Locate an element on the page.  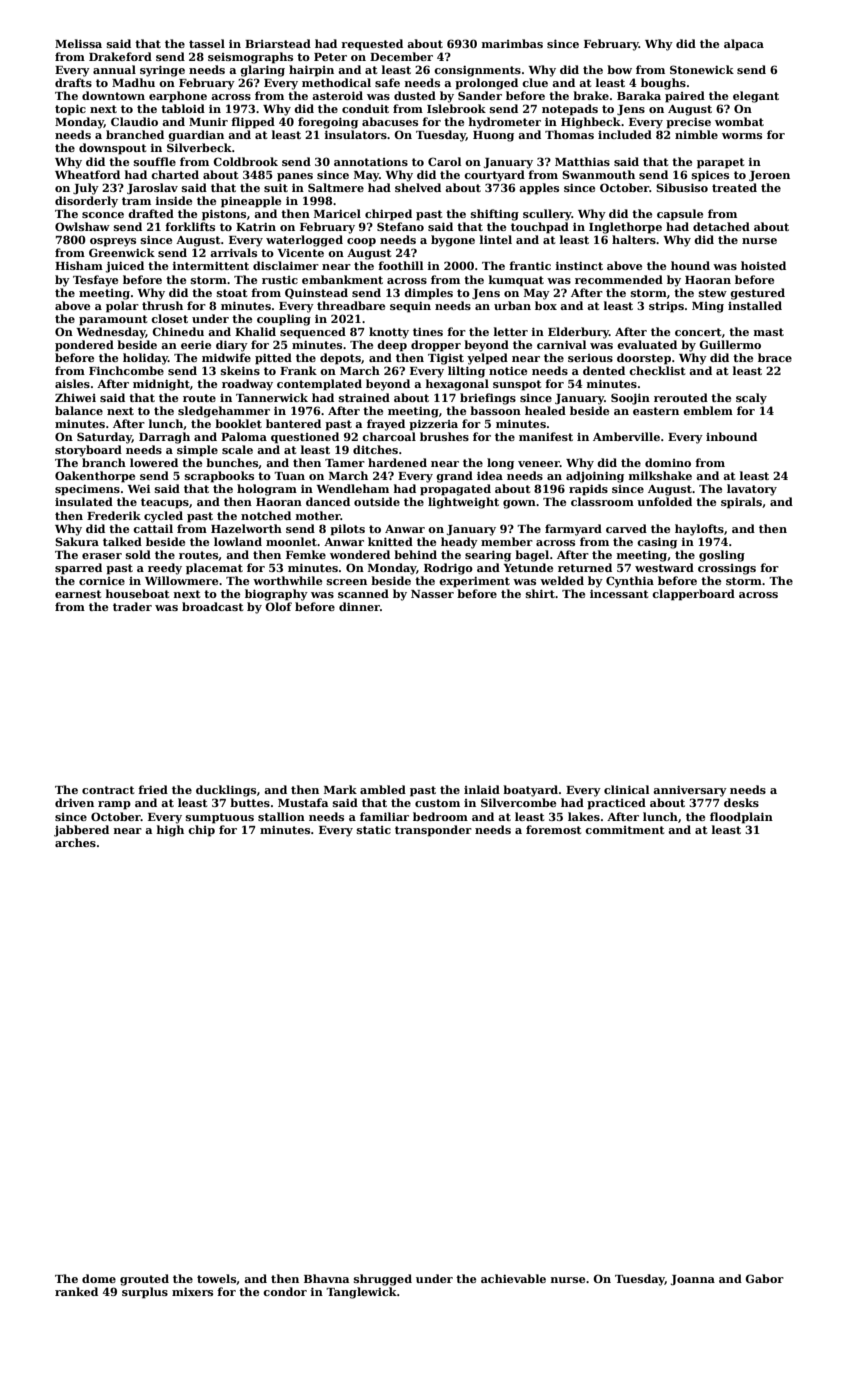
commitment is located at coordinates (624, 830).
